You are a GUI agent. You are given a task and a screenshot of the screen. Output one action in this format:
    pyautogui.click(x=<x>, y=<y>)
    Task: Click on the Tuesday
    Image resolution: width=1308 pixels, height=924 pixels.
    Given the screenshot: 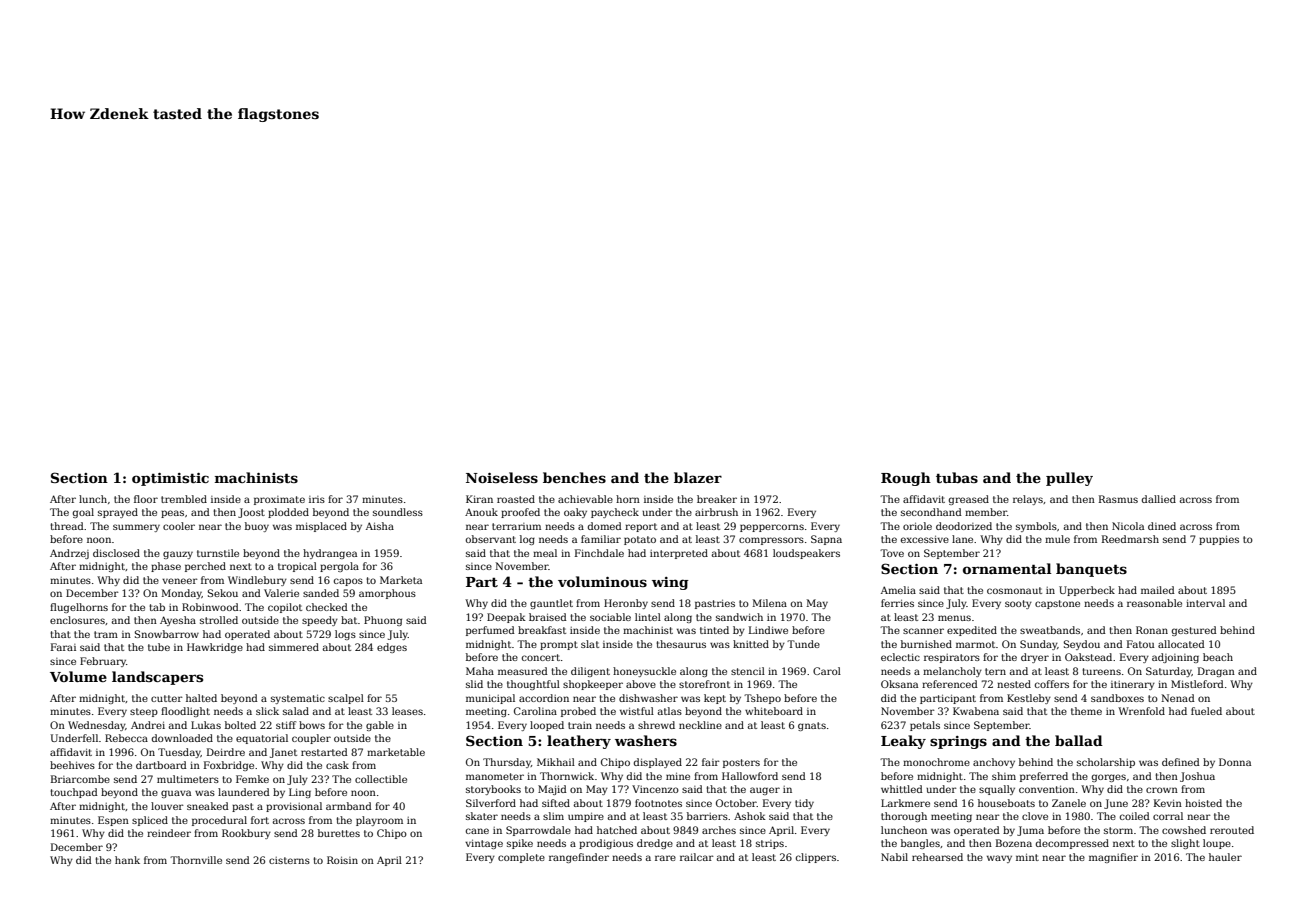 What is the action you would take?
    pyautogui.click(x=179, y=753)
